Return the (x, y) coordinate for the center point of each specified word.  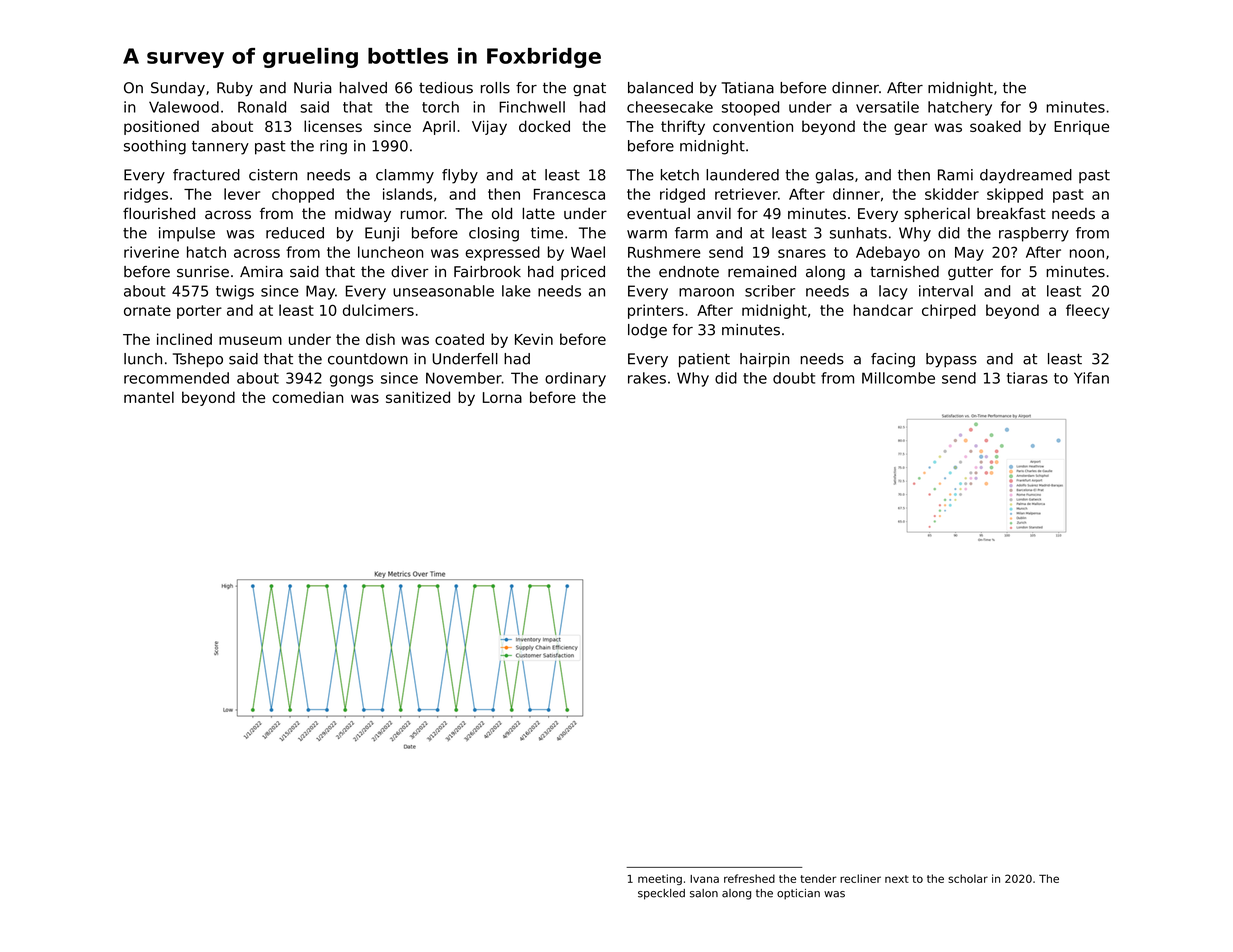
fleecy (1087, 311)
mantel (149, 397)
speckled (661, 894)
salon (704, 893)
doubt (794, 378)
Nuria (312, 88)
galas (835, 176)
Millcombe (898, 378)
